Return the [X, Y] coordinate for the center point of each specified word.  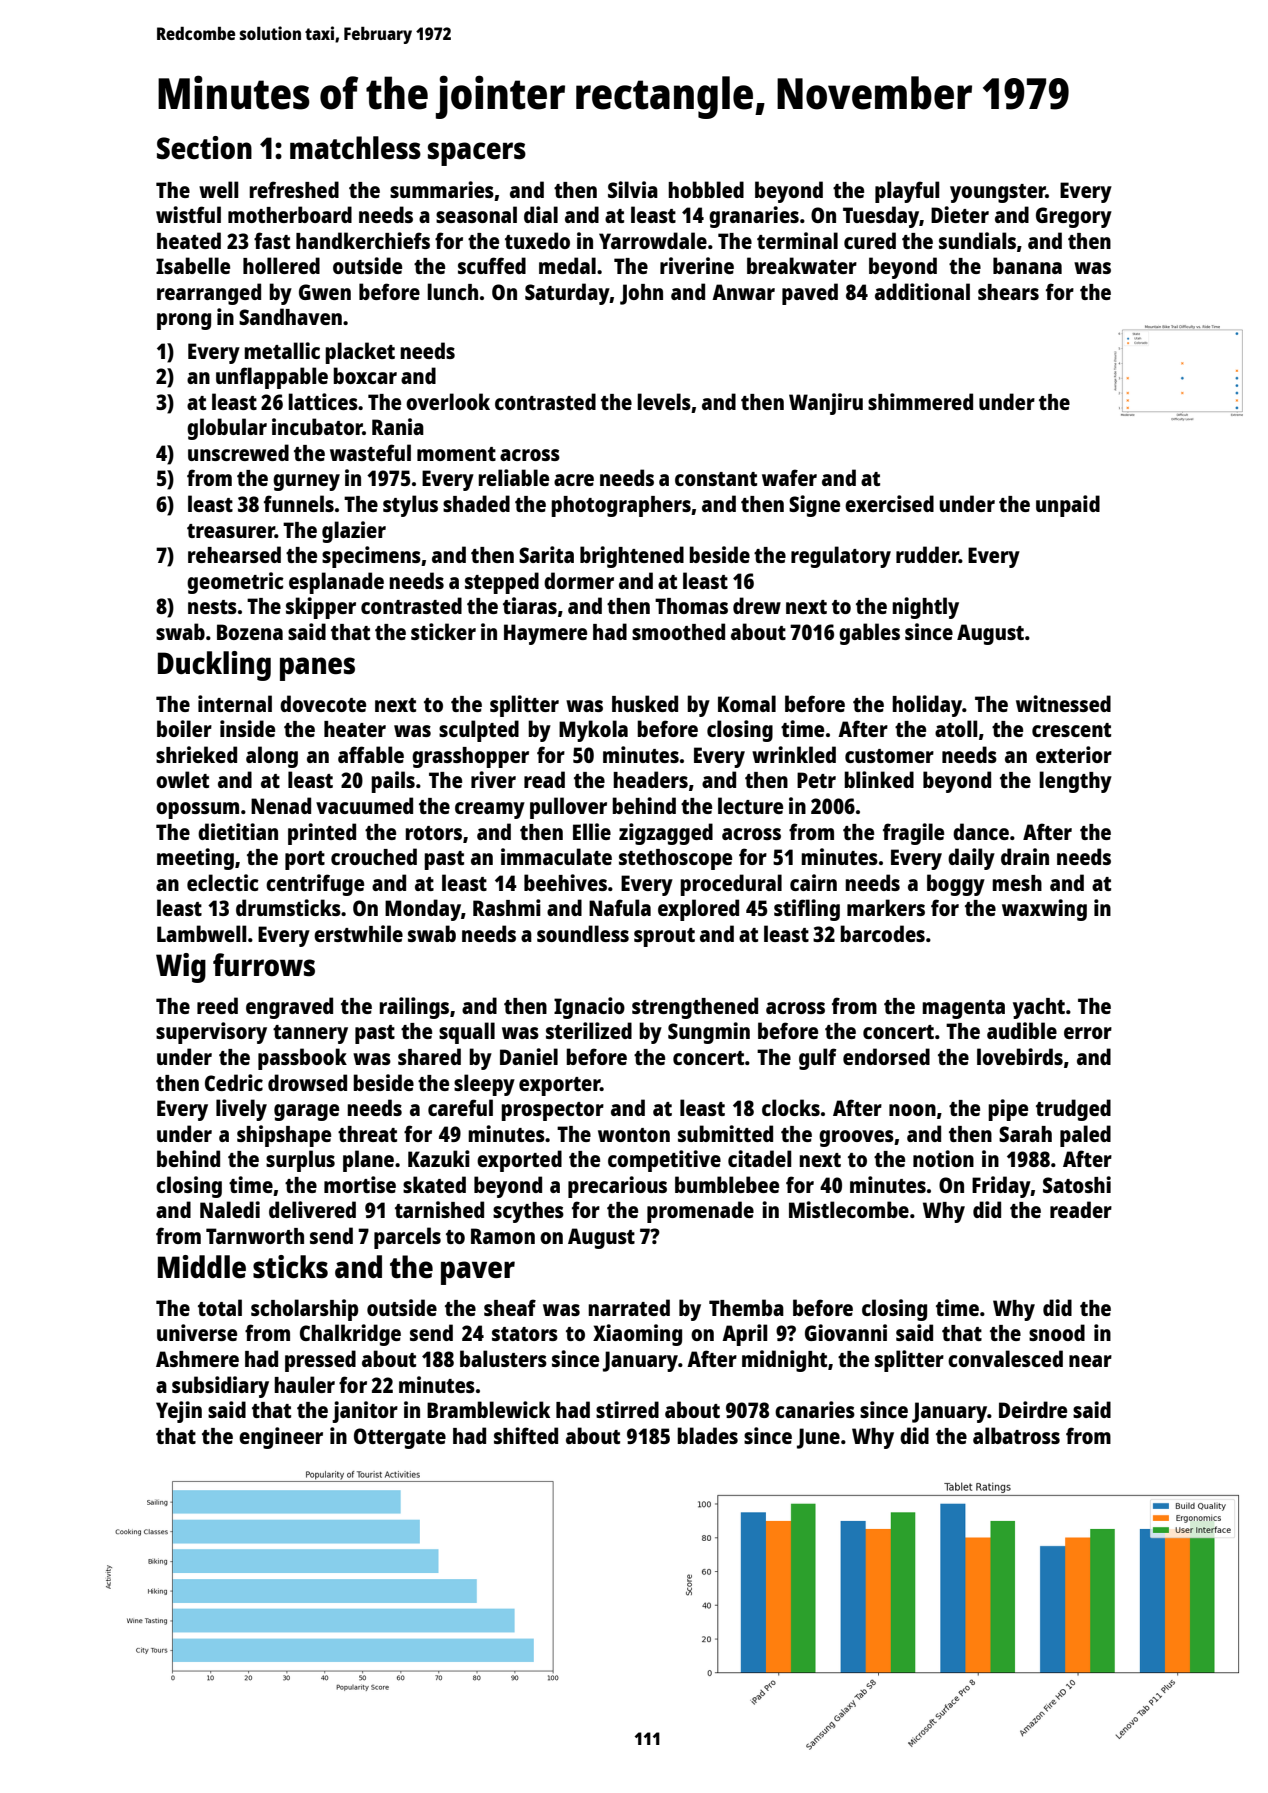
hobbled [706, 189]
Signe [814, 506]
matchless [355, 148]
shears [1008, 292]
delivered [312, 1209]
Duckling [214, 666]
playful [907, 192]
